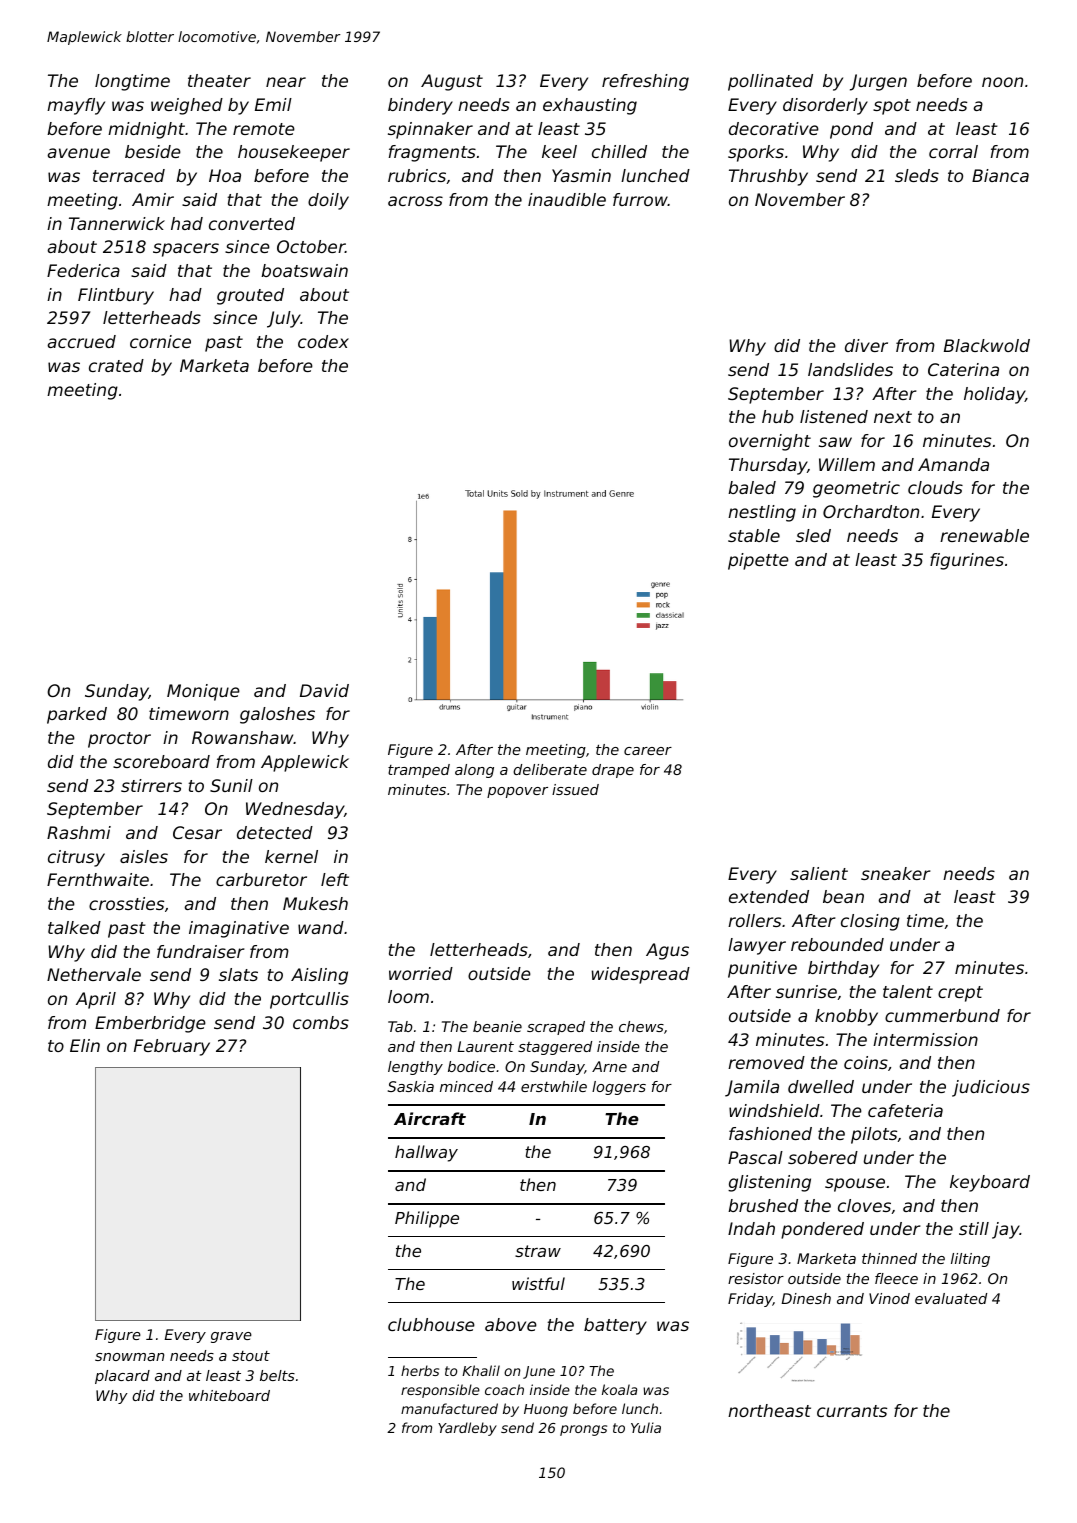  Describe the element at coordinates (825, 106) in the page. I see `disorderly` at that location.
